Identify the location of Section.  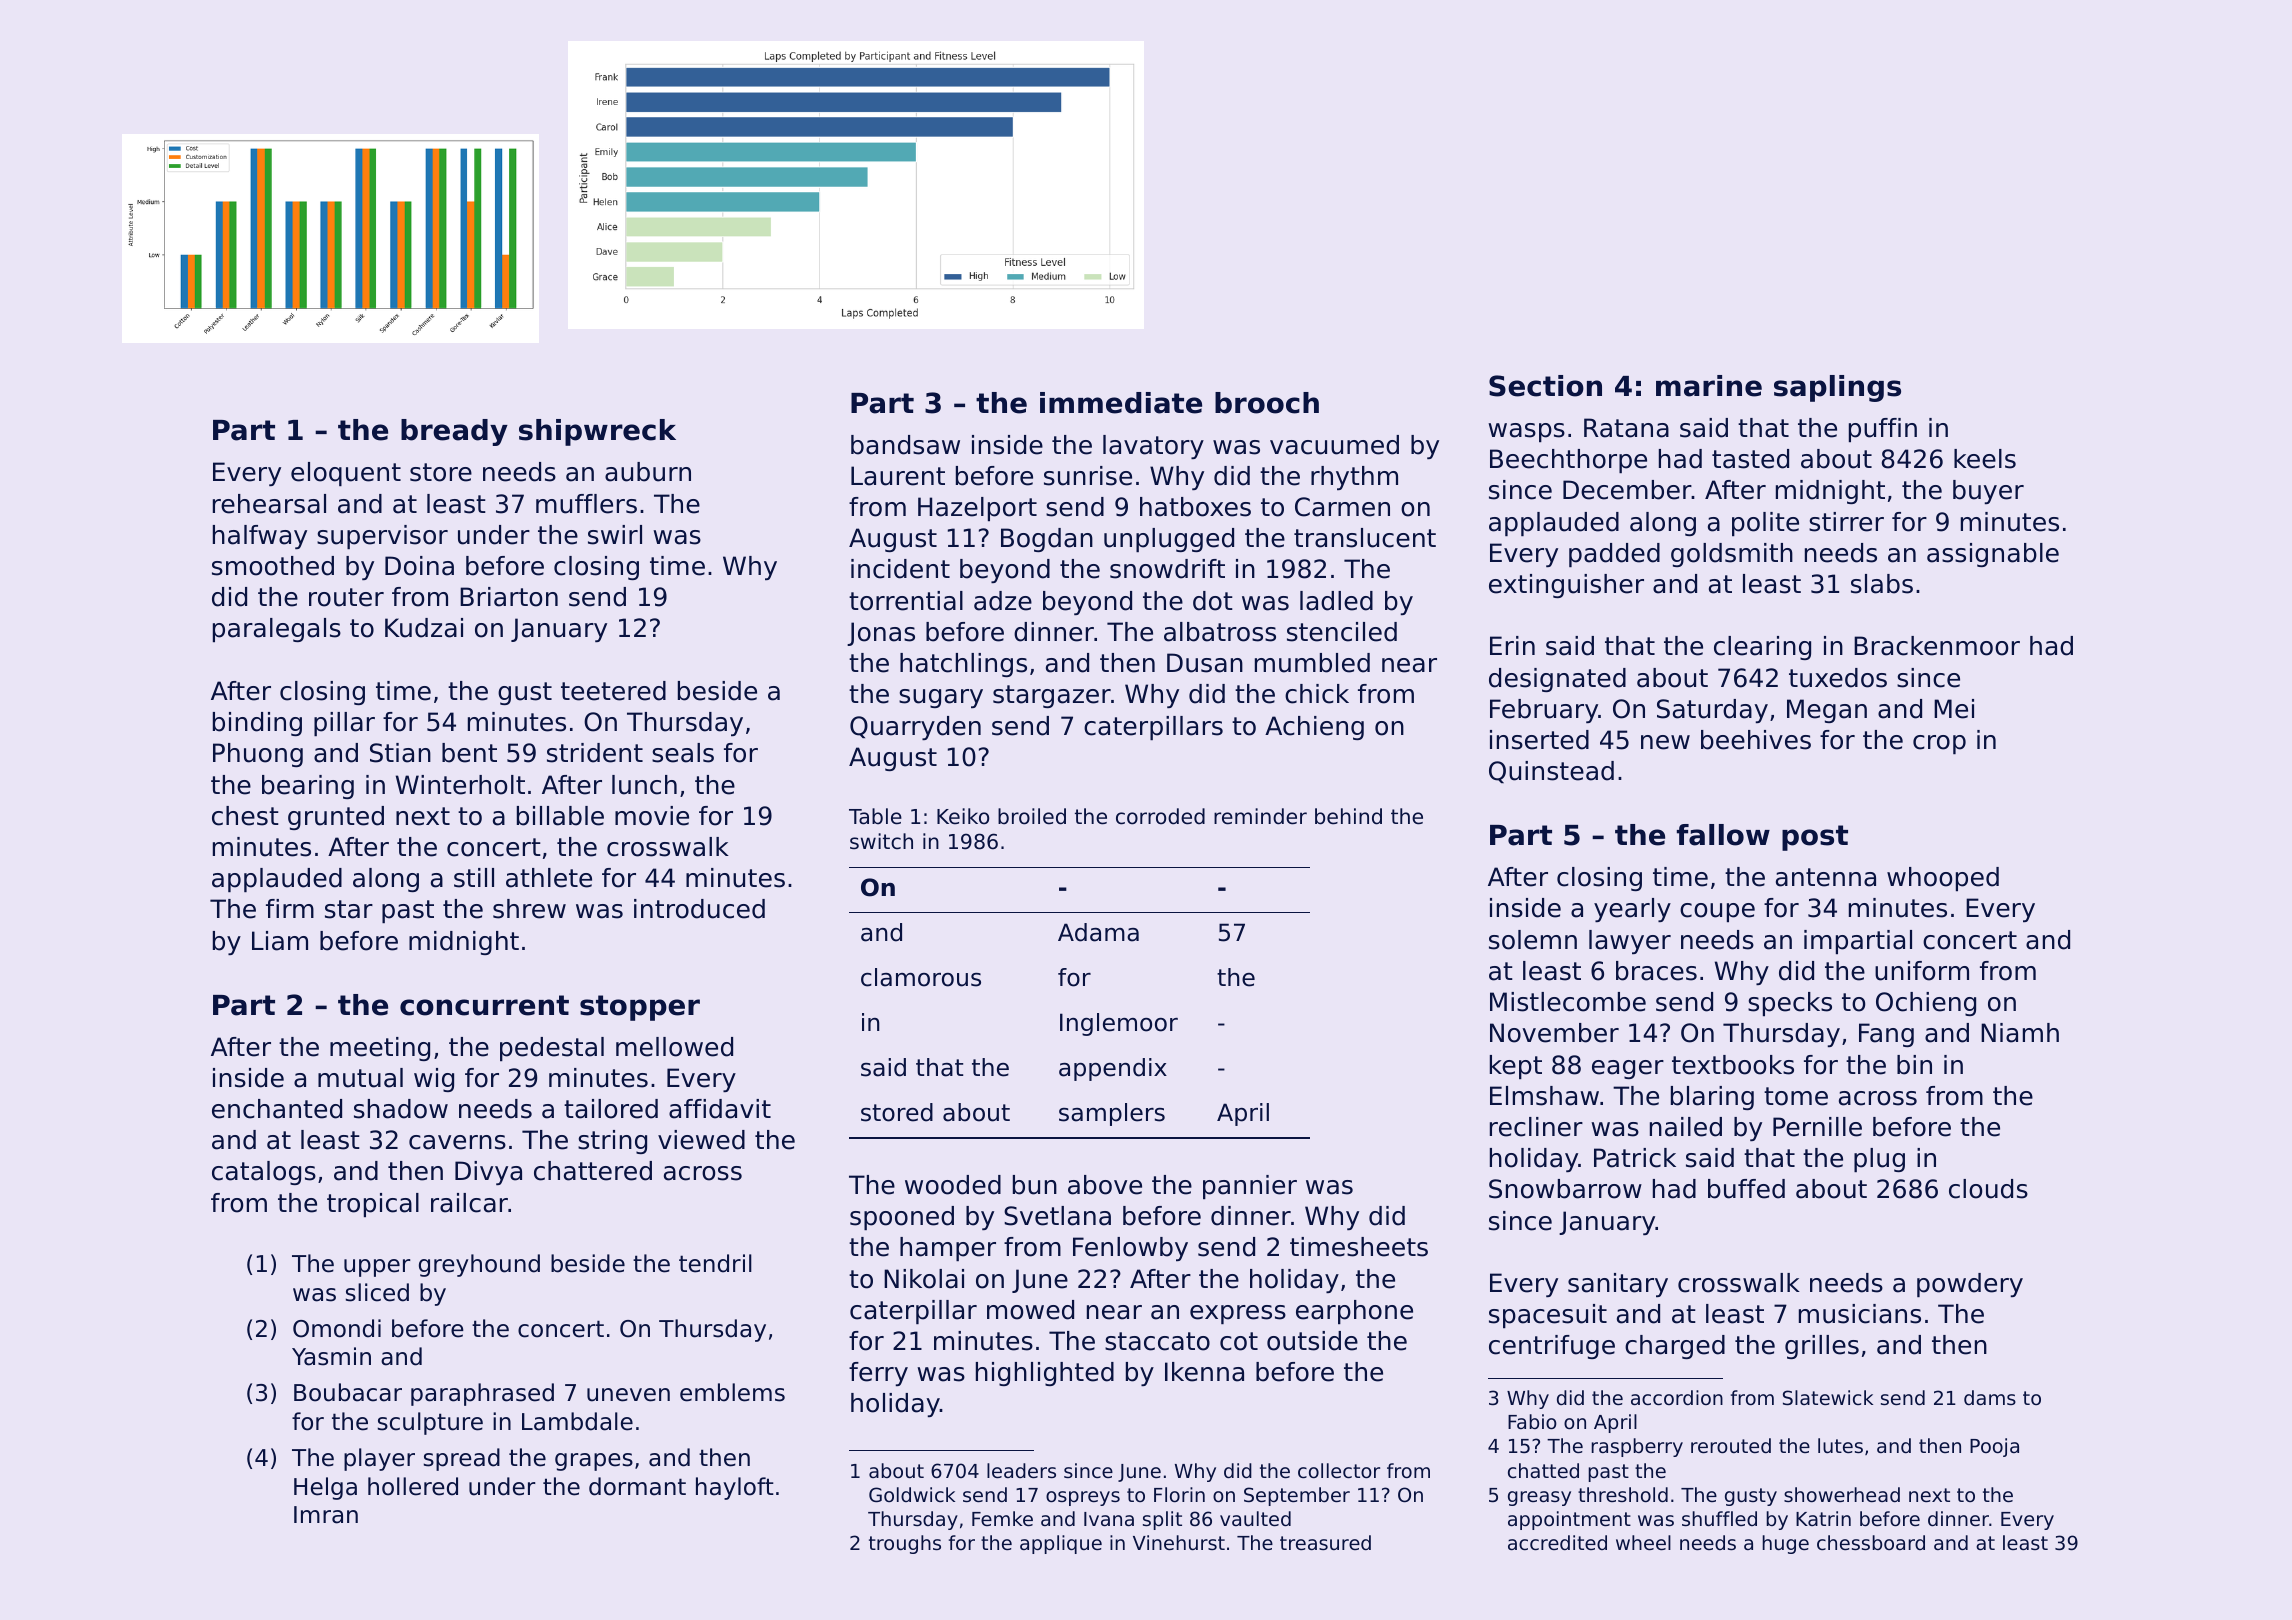
(1545, 386).
